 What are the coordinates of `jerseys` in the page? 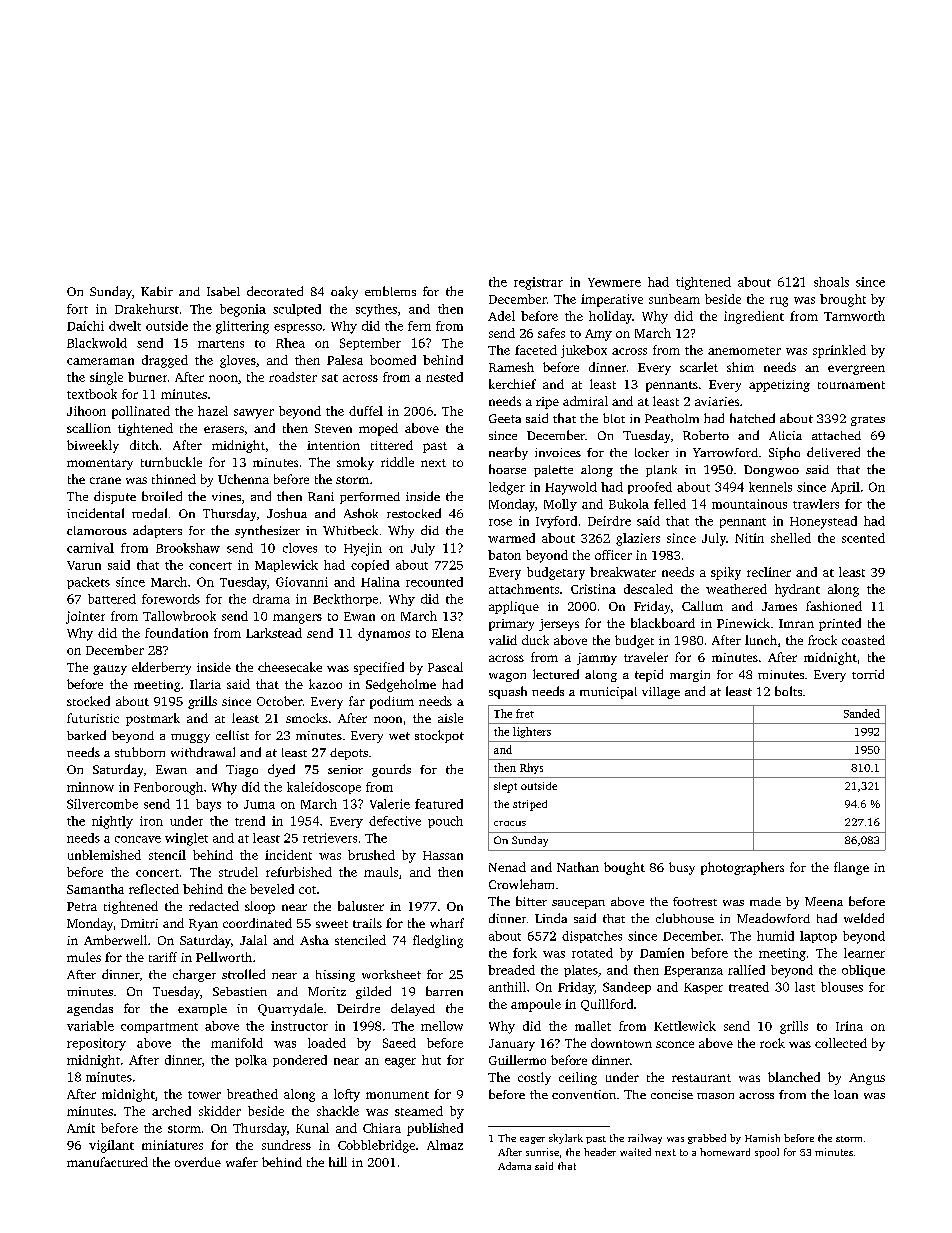 It's located at (559, 625).
